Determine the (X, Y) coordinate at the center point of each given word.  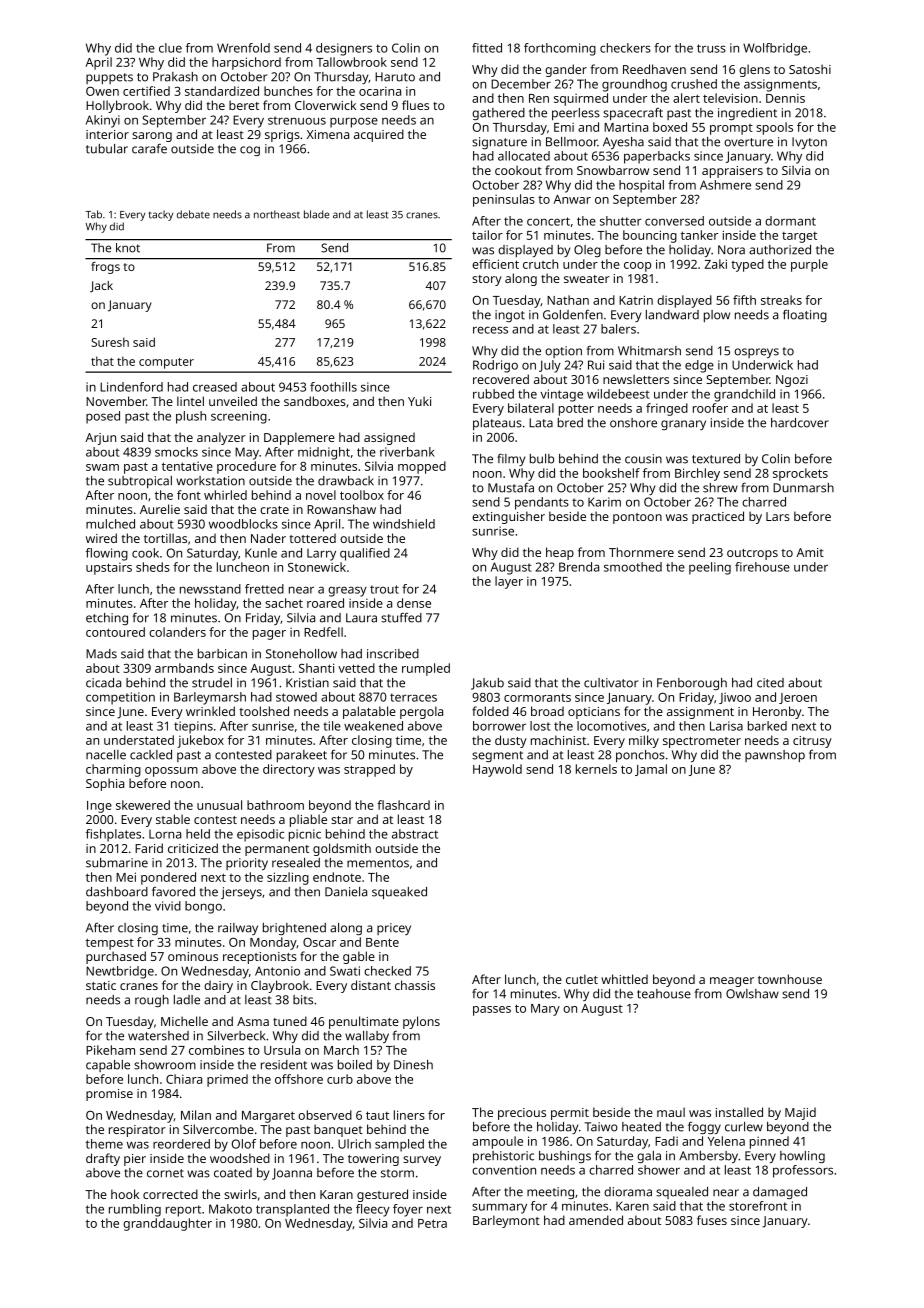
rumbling (135, 1210)
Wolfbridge (775, 49)
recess (490, 330)
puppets (109, 78)
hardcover (800, 423)
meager (732, 982)
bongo (203, 907)
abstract (415, 834)
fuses (712, 1220)
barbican (222, 654)
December (521, 84)
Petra (432, 1223)
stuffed (401, 618)
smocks (176, 452)
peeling (710, 568)
